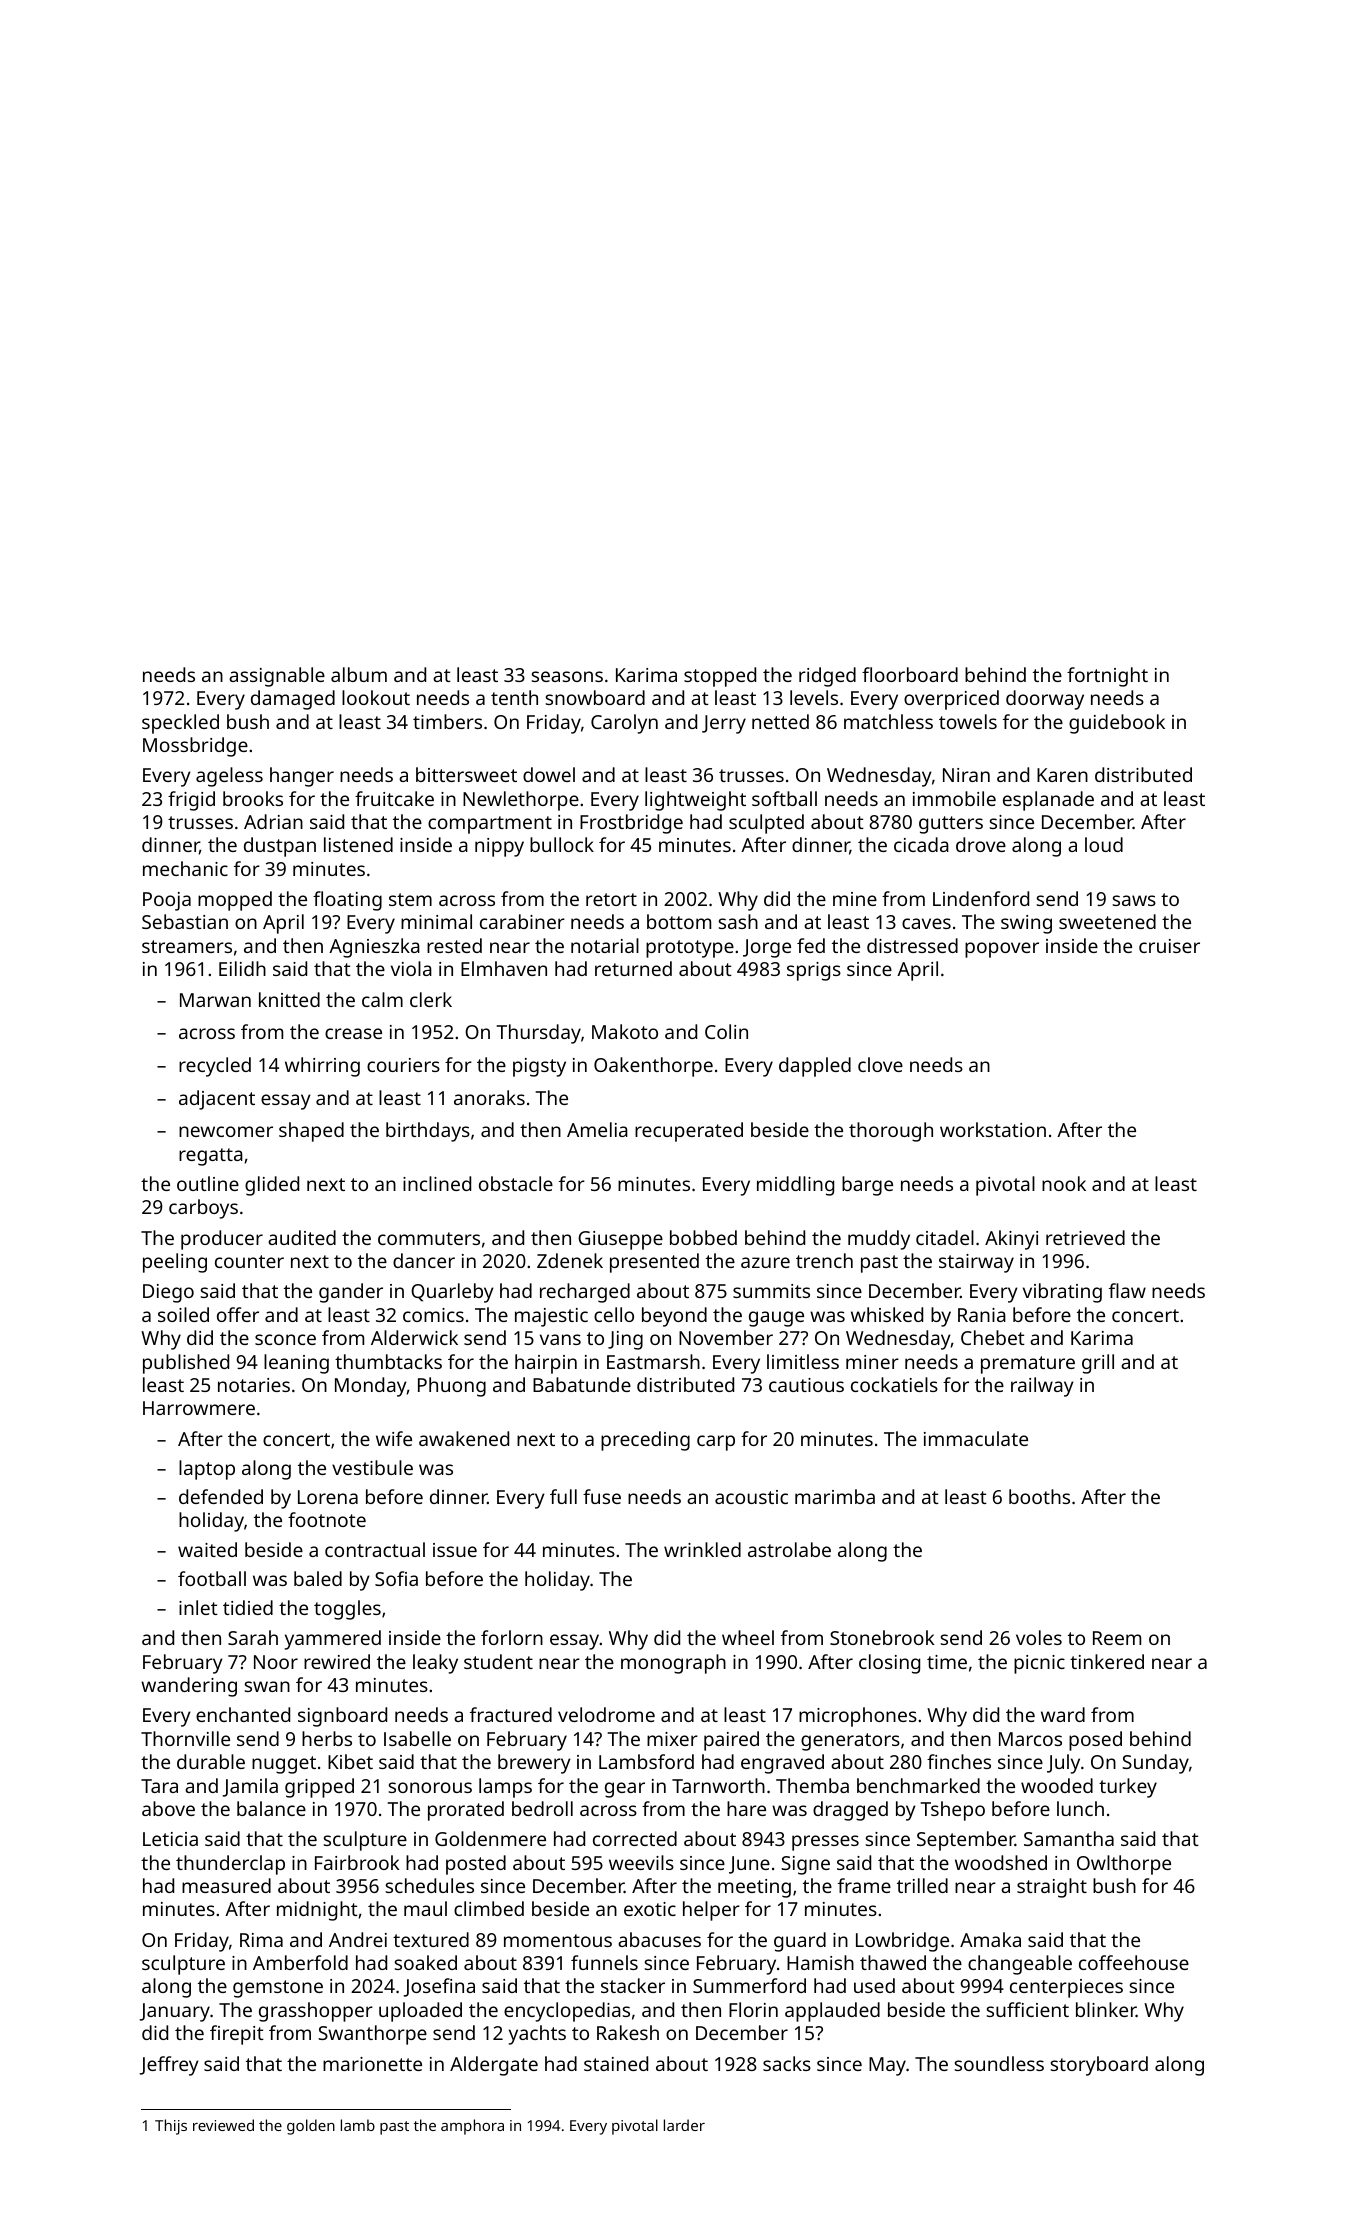  I want to click on weevils, so click(641, 1862).
